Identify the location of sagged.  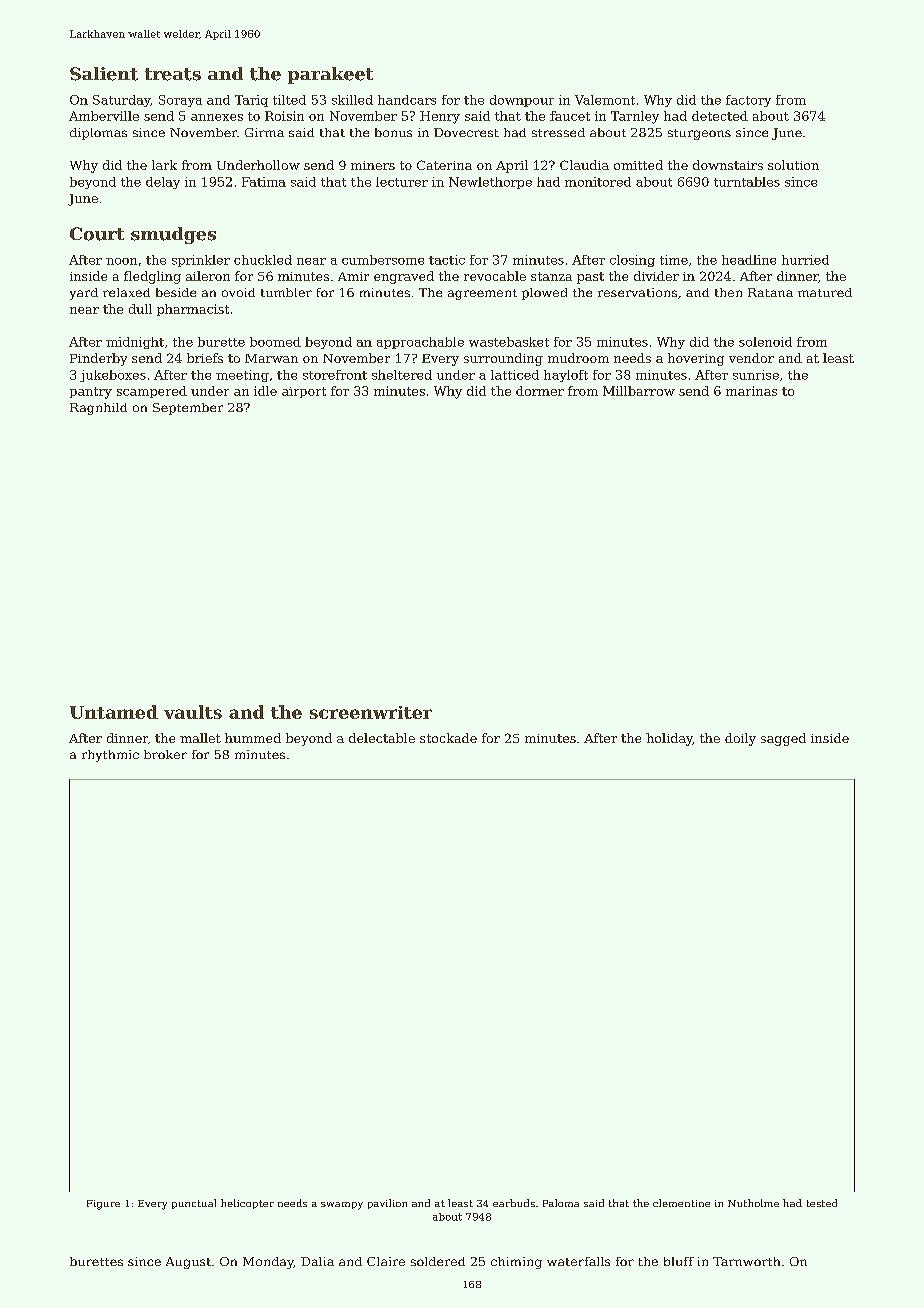
(783, 739).
